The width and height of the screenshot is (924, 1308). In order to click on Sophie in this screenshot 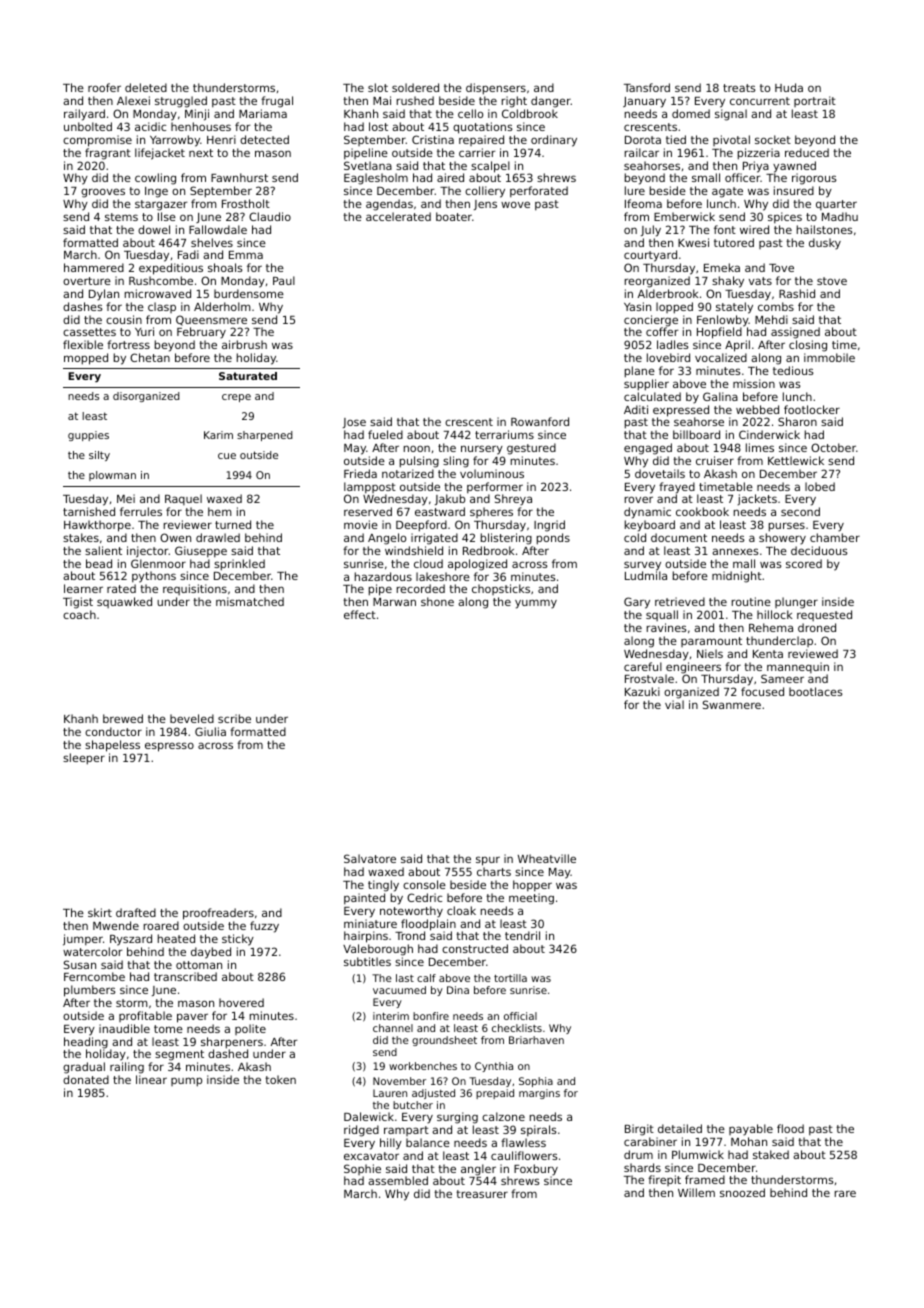, I will do `click(362, 1169)`.
